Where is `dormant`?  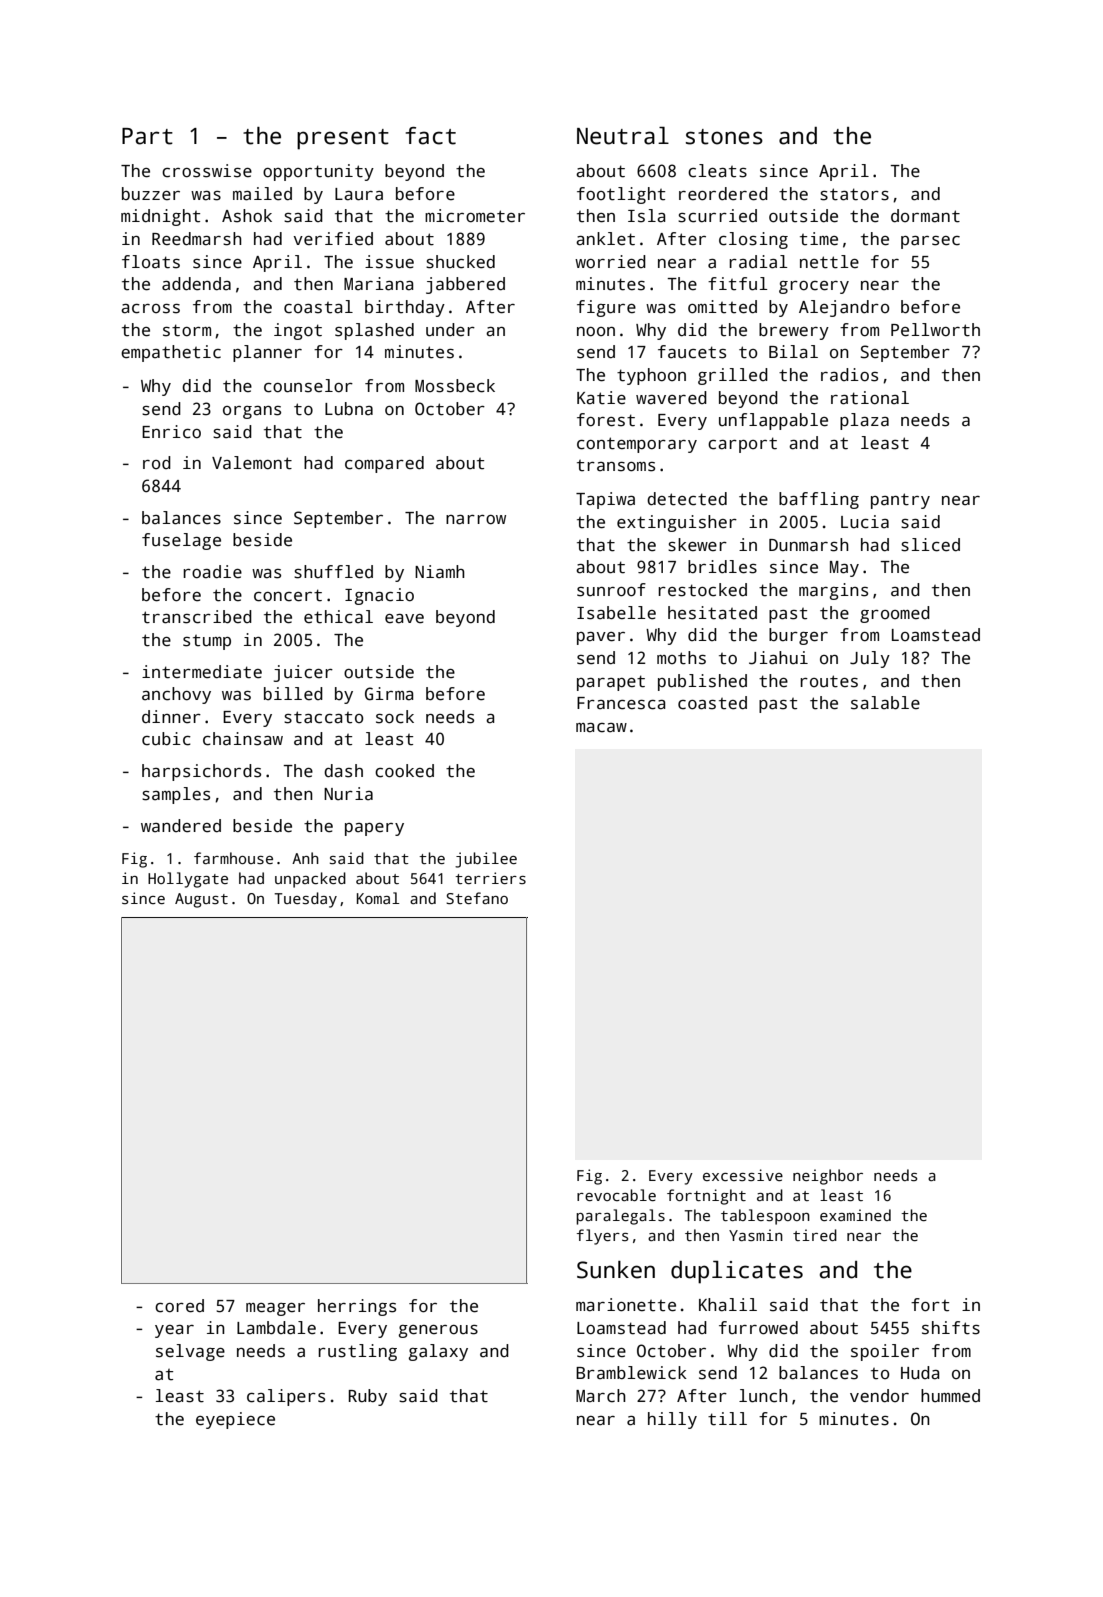 dormant is located at coordinates (925, 216).
